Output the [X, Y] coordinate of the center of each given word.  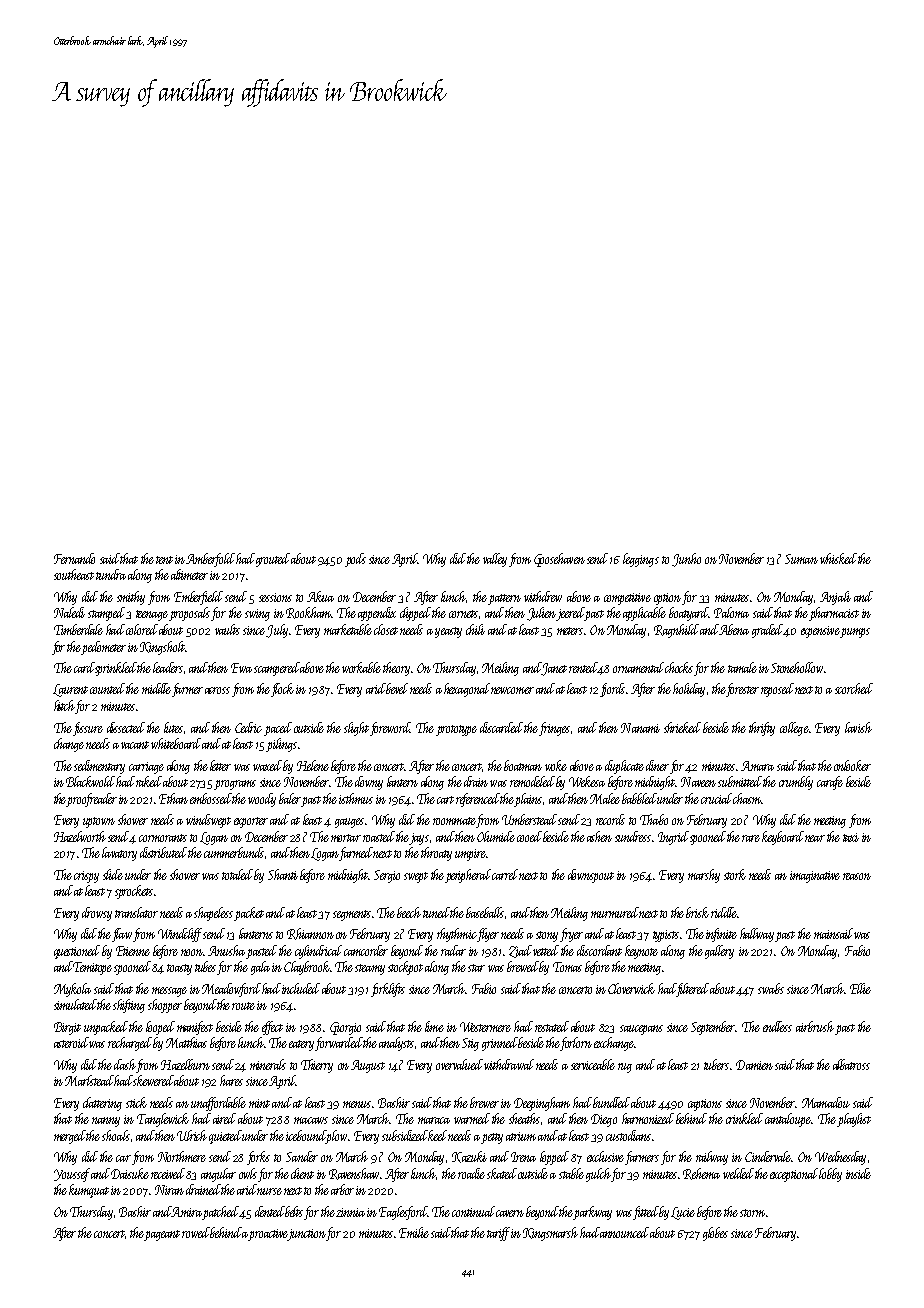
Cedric [248, 727]
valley [495, 560]
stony [547, 936]
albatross [851, 1064]
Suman [801, 559]
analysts [396, 1044]
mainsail [833, 933]
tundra [111, 574]
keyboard [783, 838]
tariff [498, 1234]
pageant [162, 1235]
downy [369, 783]
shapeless [213, 914]
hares [231, 1080]
